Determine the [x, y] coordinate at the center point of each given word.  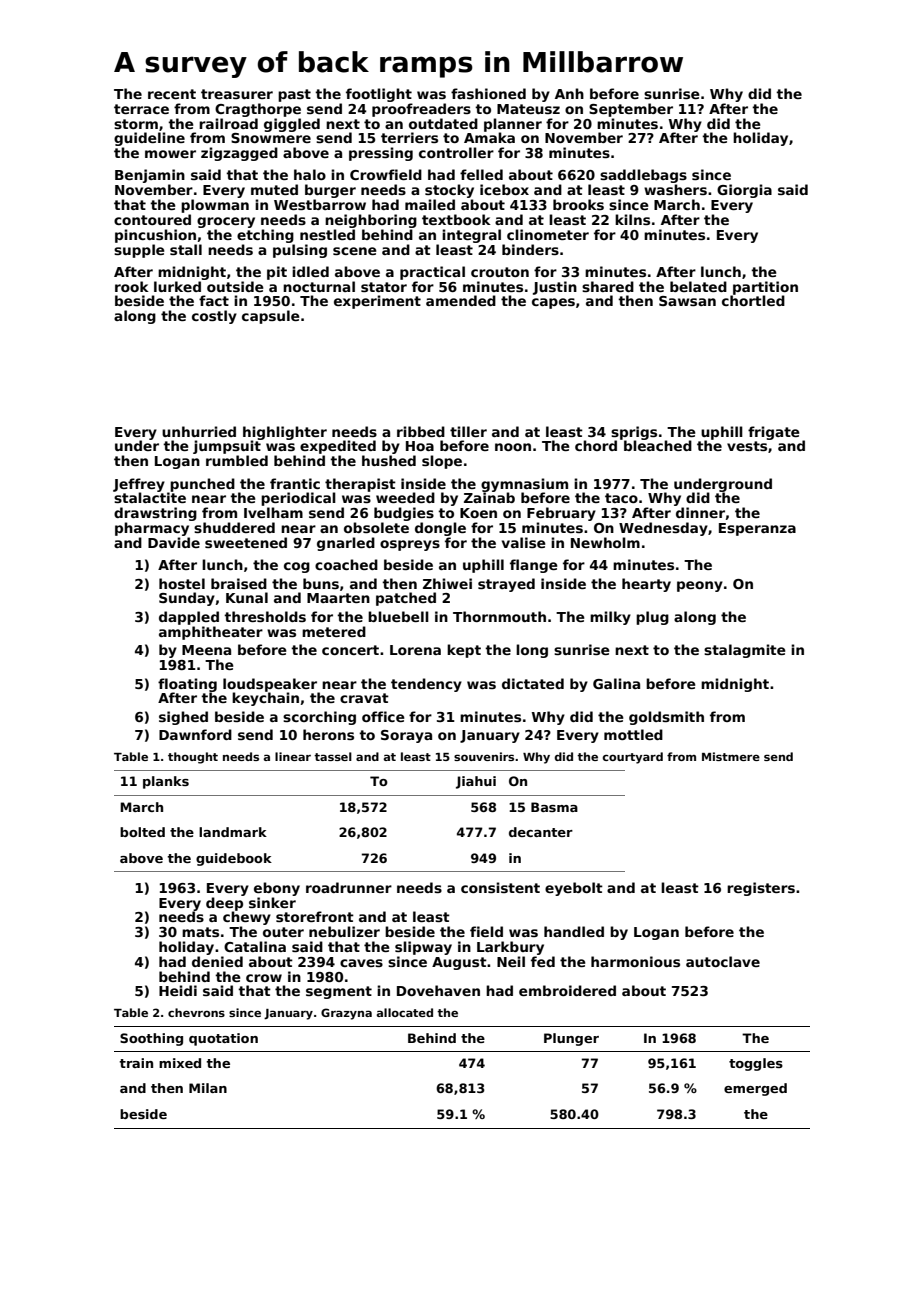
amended [461, 300]
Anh [569, 93]
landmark [233, 832]
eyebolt [574, 889]
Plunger [571, 1039]
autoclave [723, 961]
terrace [141, 109]
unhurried [199, 431]
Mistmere [731, 756]
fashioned [488, 93]
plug [652, 618]
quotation [223, 1039]
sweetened [246, 542]
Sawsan [687, 301]
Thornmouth [499, 616]
